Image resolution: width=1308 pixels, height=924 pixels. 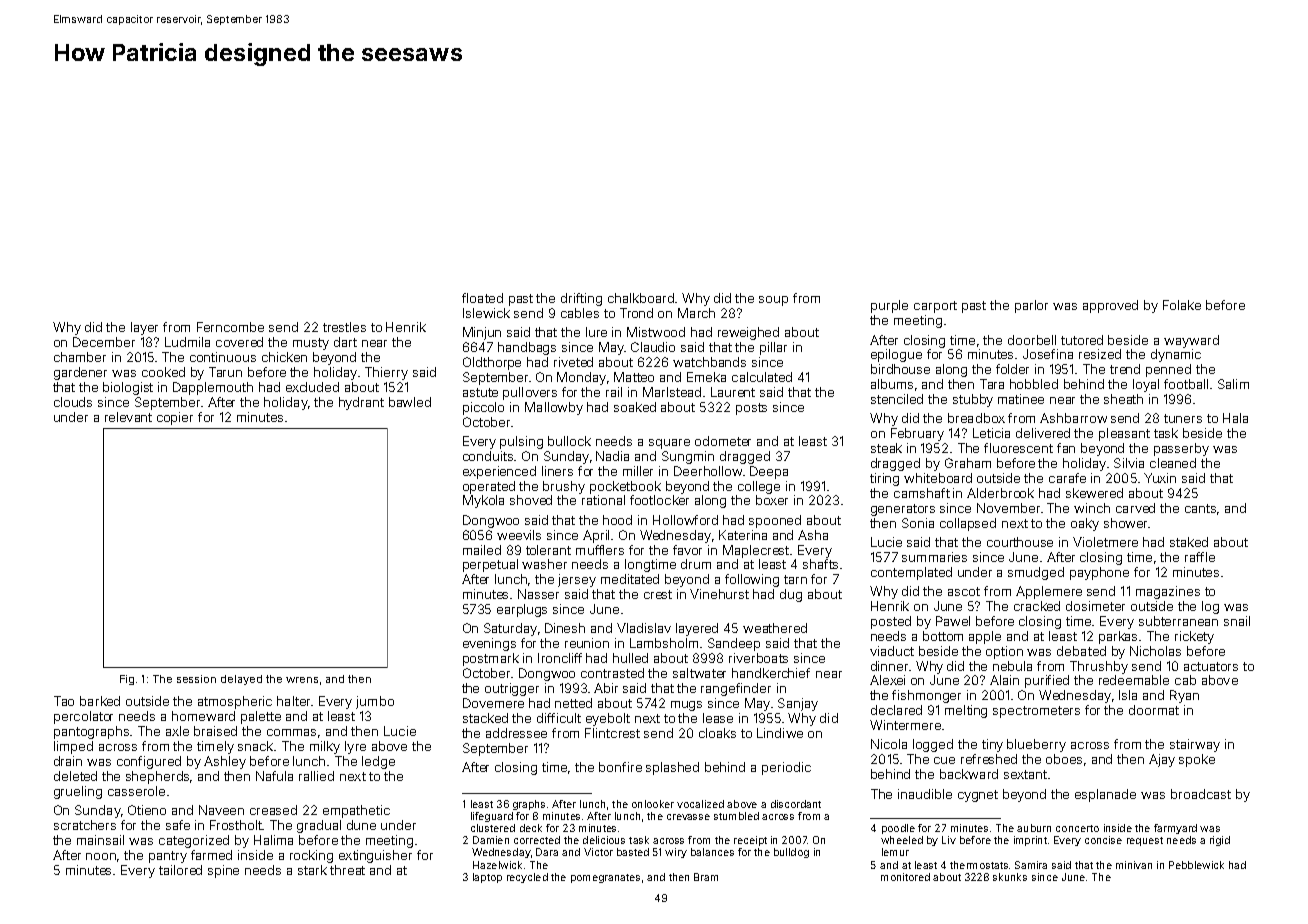 What do you see at coordinates (483, 501) in the screenshot?
I see `Mykola` at bounding box center [483, 501].
